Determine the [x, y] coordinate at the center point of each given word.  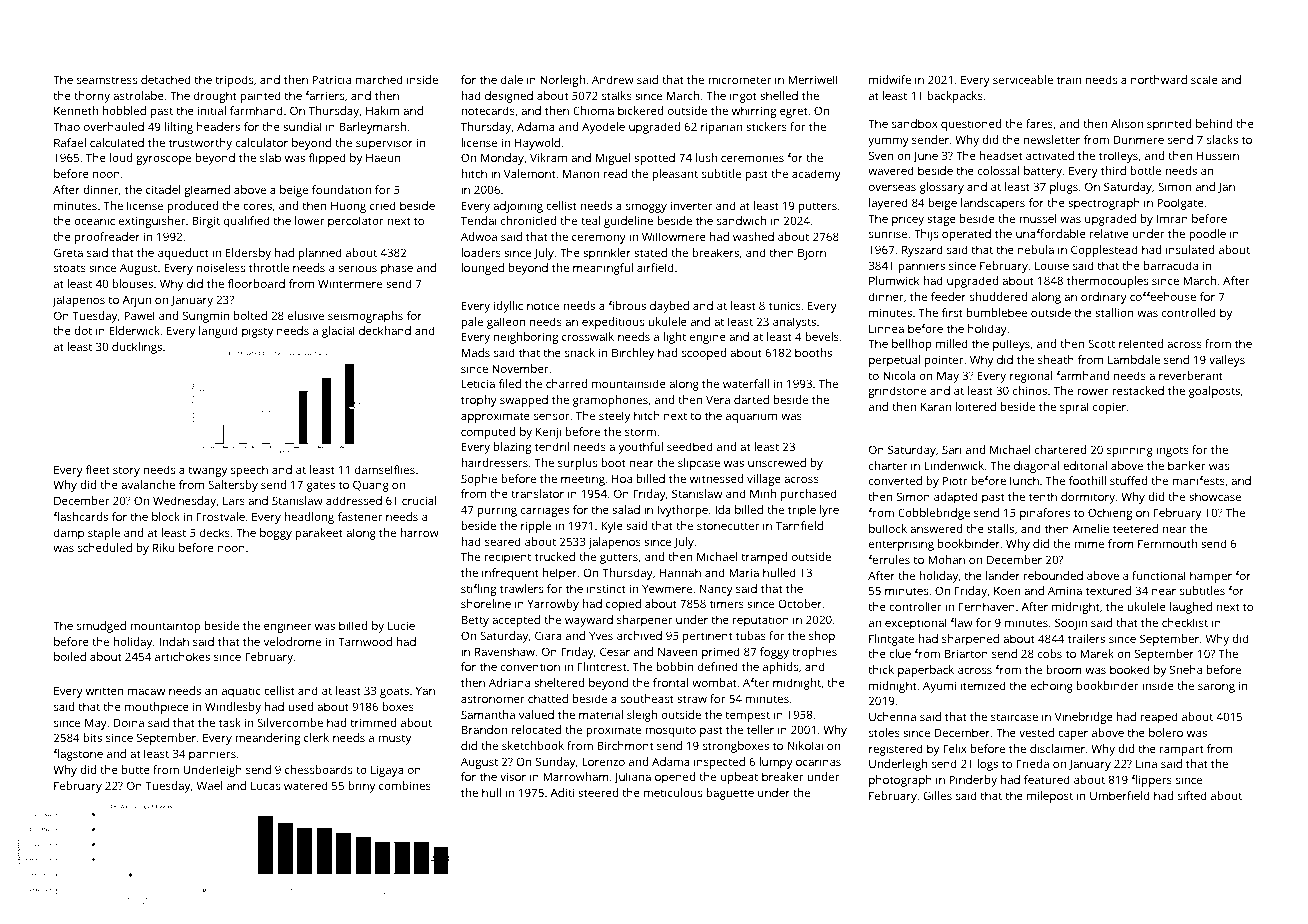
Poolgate [1180, 204]
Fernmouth [1167, 543]
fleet [98, 469]
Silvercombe [290, 722]
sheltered [559, 682]
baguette [730, 794]
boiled [70, 656]
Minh [763, 493]
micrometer [739, 80]
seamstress [107, 80]
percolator [356, 222]
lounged [482, 269]
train [1069, 79]
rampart [1182, 750]
